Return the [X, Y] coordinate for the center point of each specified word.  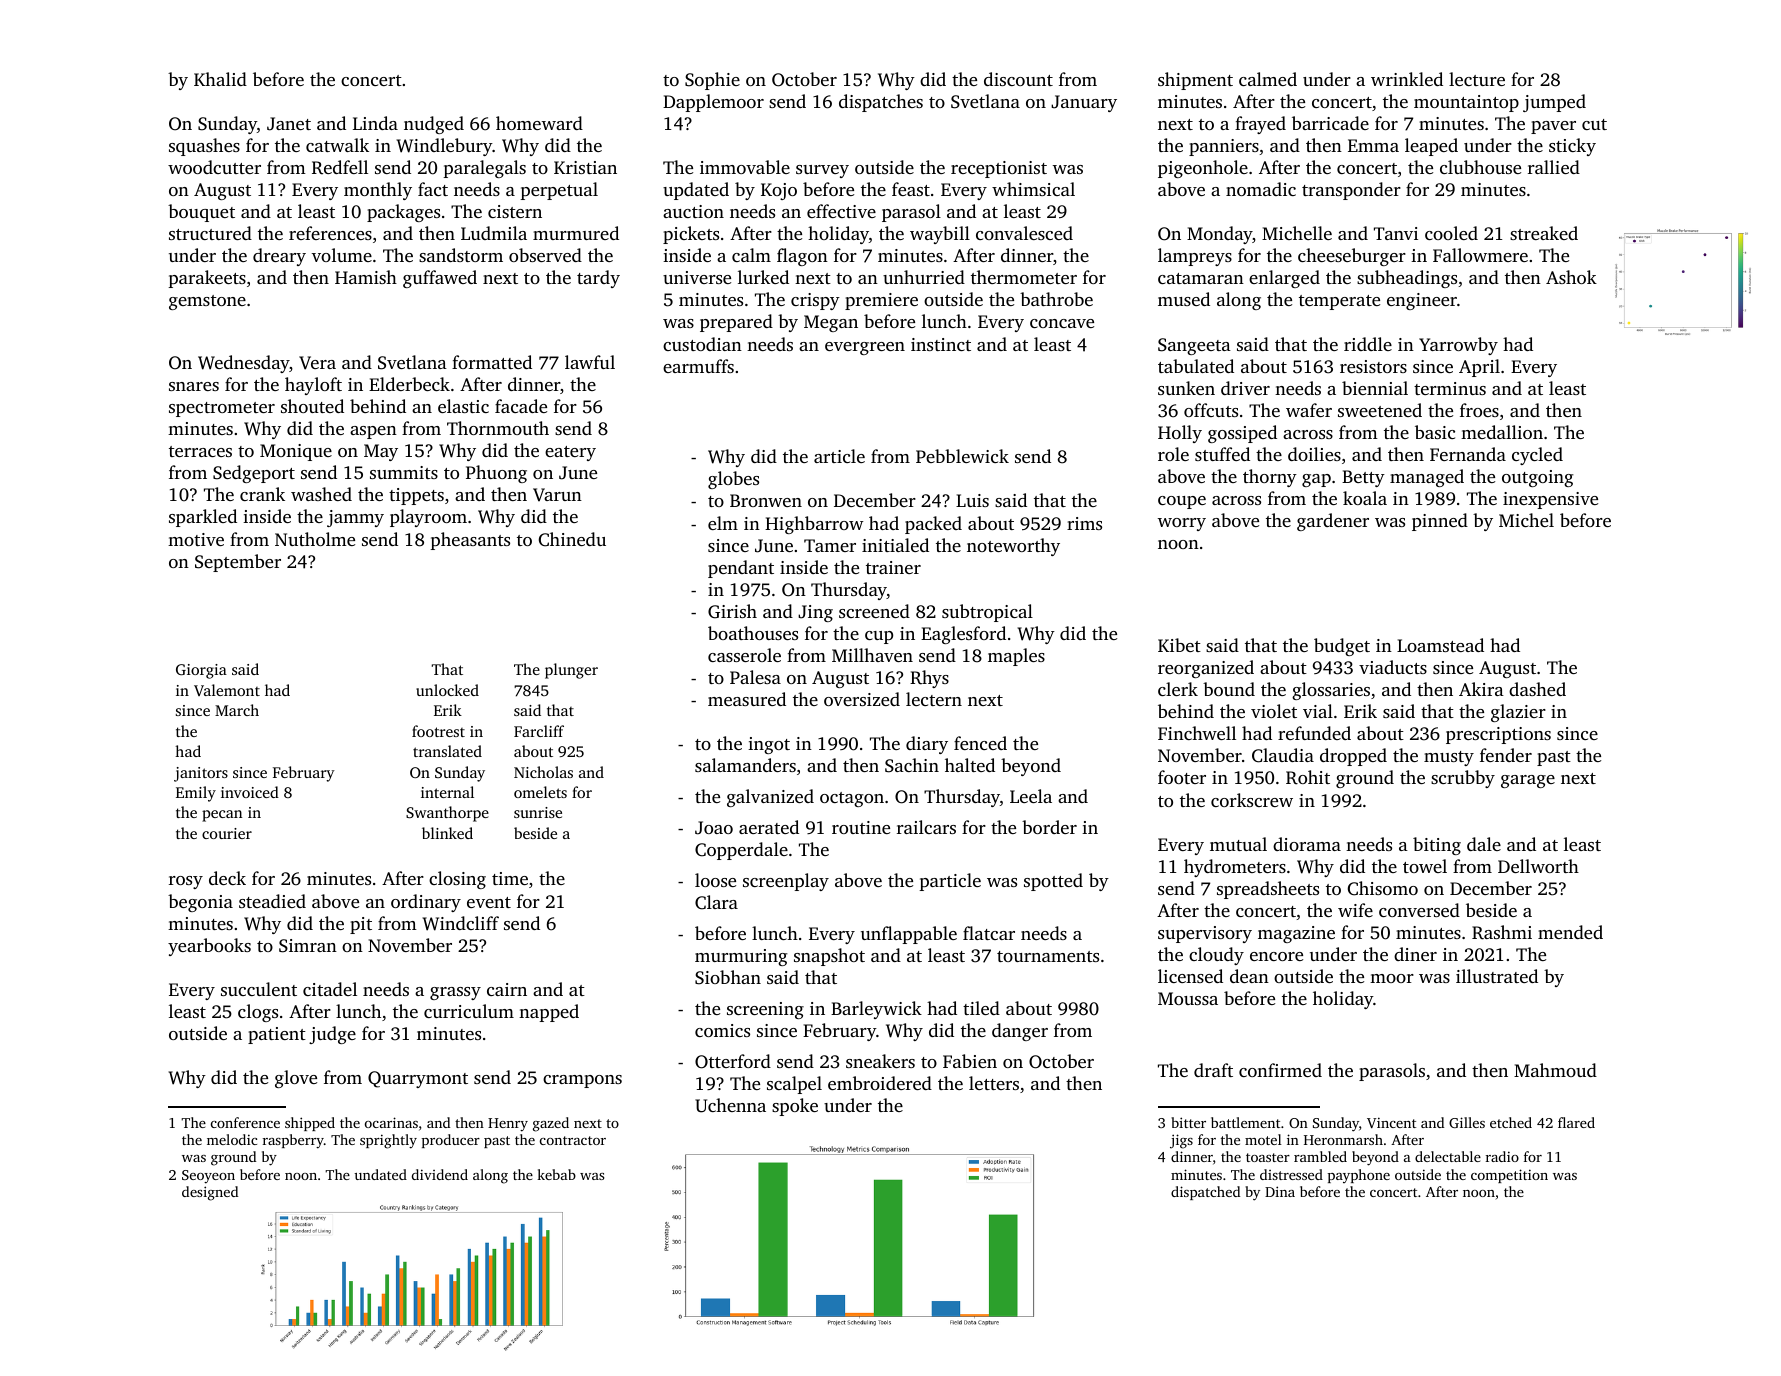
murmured [576, 233]
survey [822, 171]
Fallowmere [1480, 255]
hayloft [313, 386]
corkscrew [1252, 800]
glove [296, 1079]
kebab [556, 1174]
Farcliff [539, 731]
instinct [941, 344]
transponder [1351, 191]
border [1049, 827]
